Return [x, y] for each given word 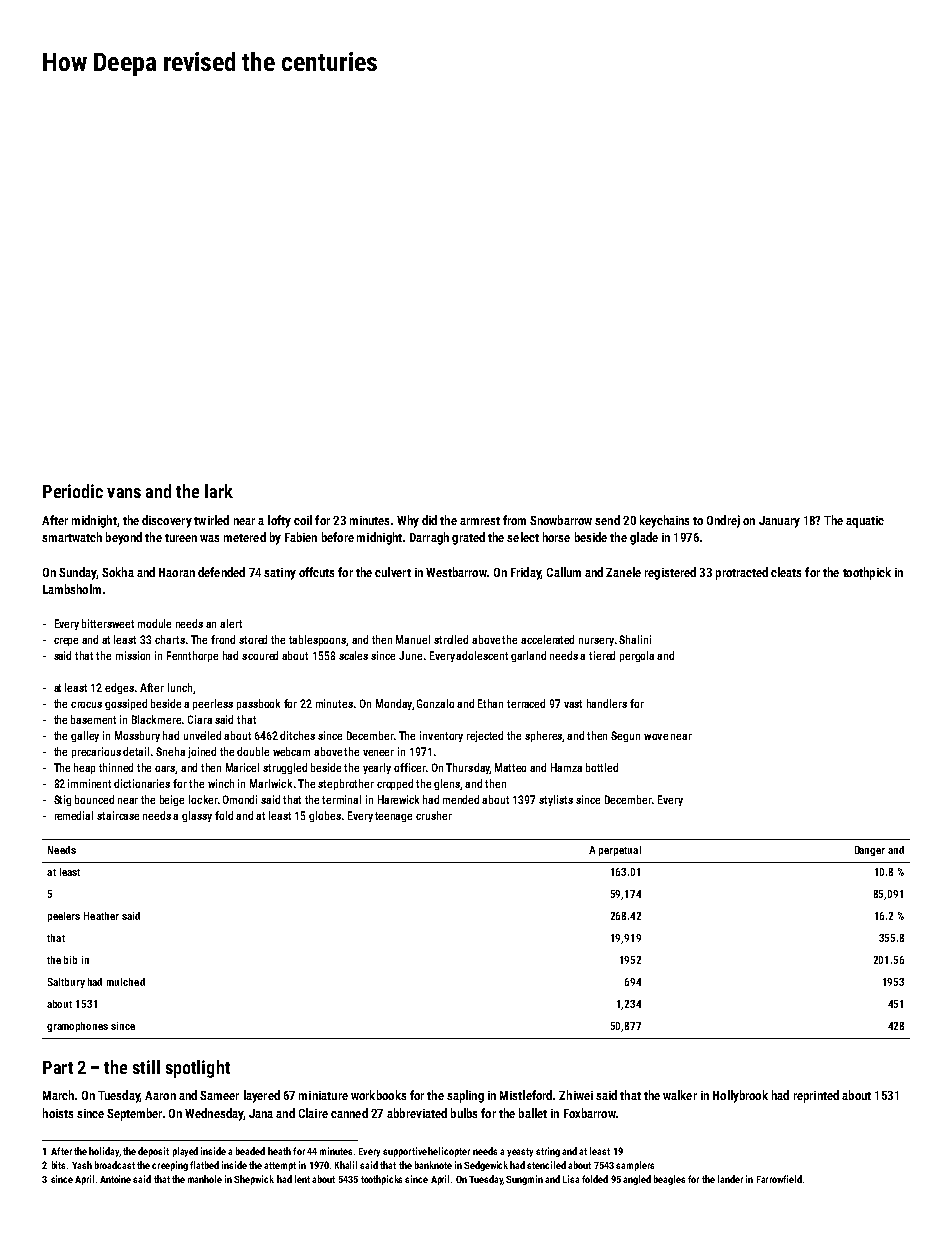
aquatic [865, 522]
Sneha [170, 751]
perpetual [620, 851]
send [607, 520]
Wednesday [214, 1114]
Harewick [398, 799]
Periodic [73, 491]
